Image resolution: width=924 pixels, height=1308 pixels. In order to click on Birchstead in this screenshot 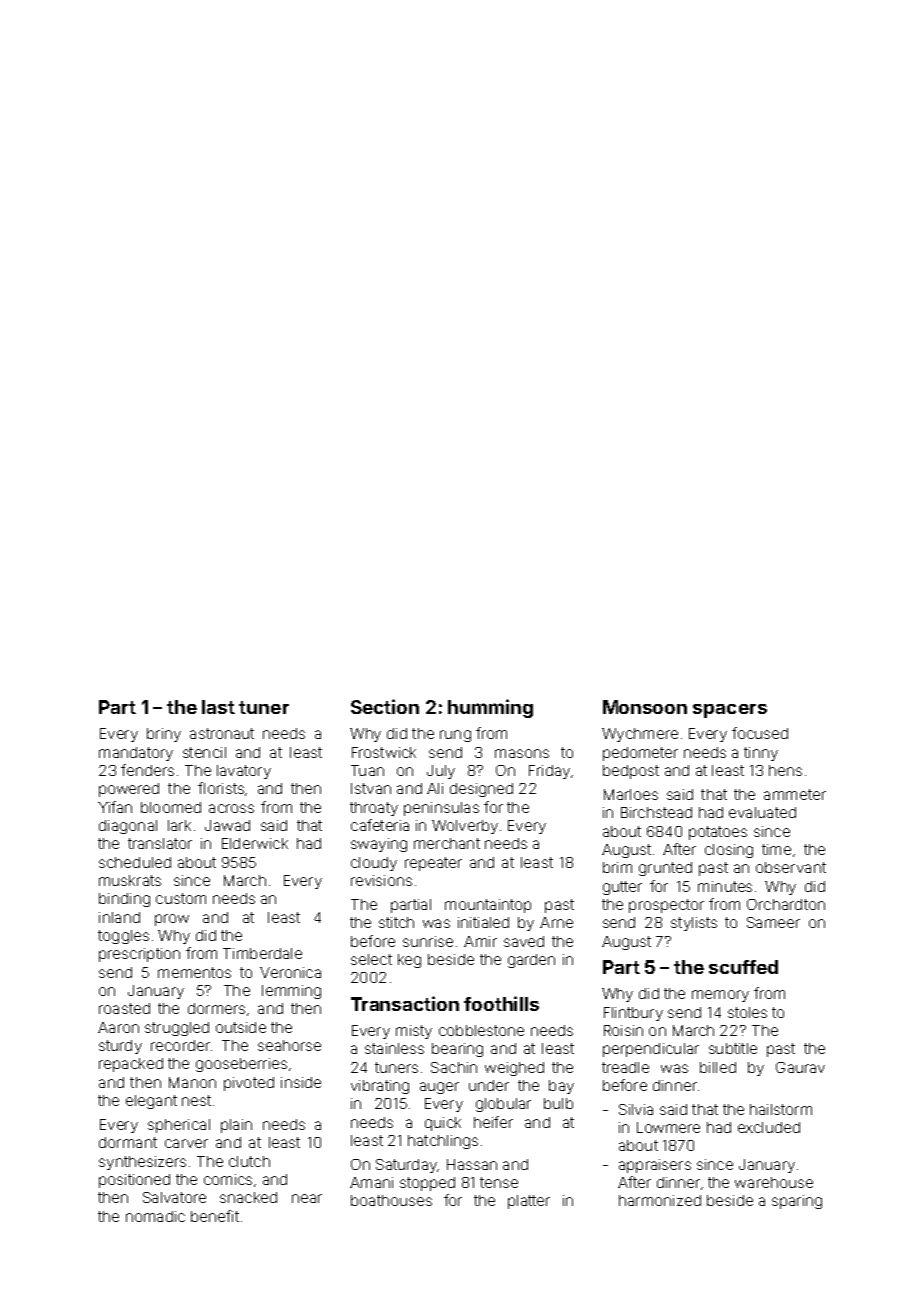, I will do `click(656, 812)`.
